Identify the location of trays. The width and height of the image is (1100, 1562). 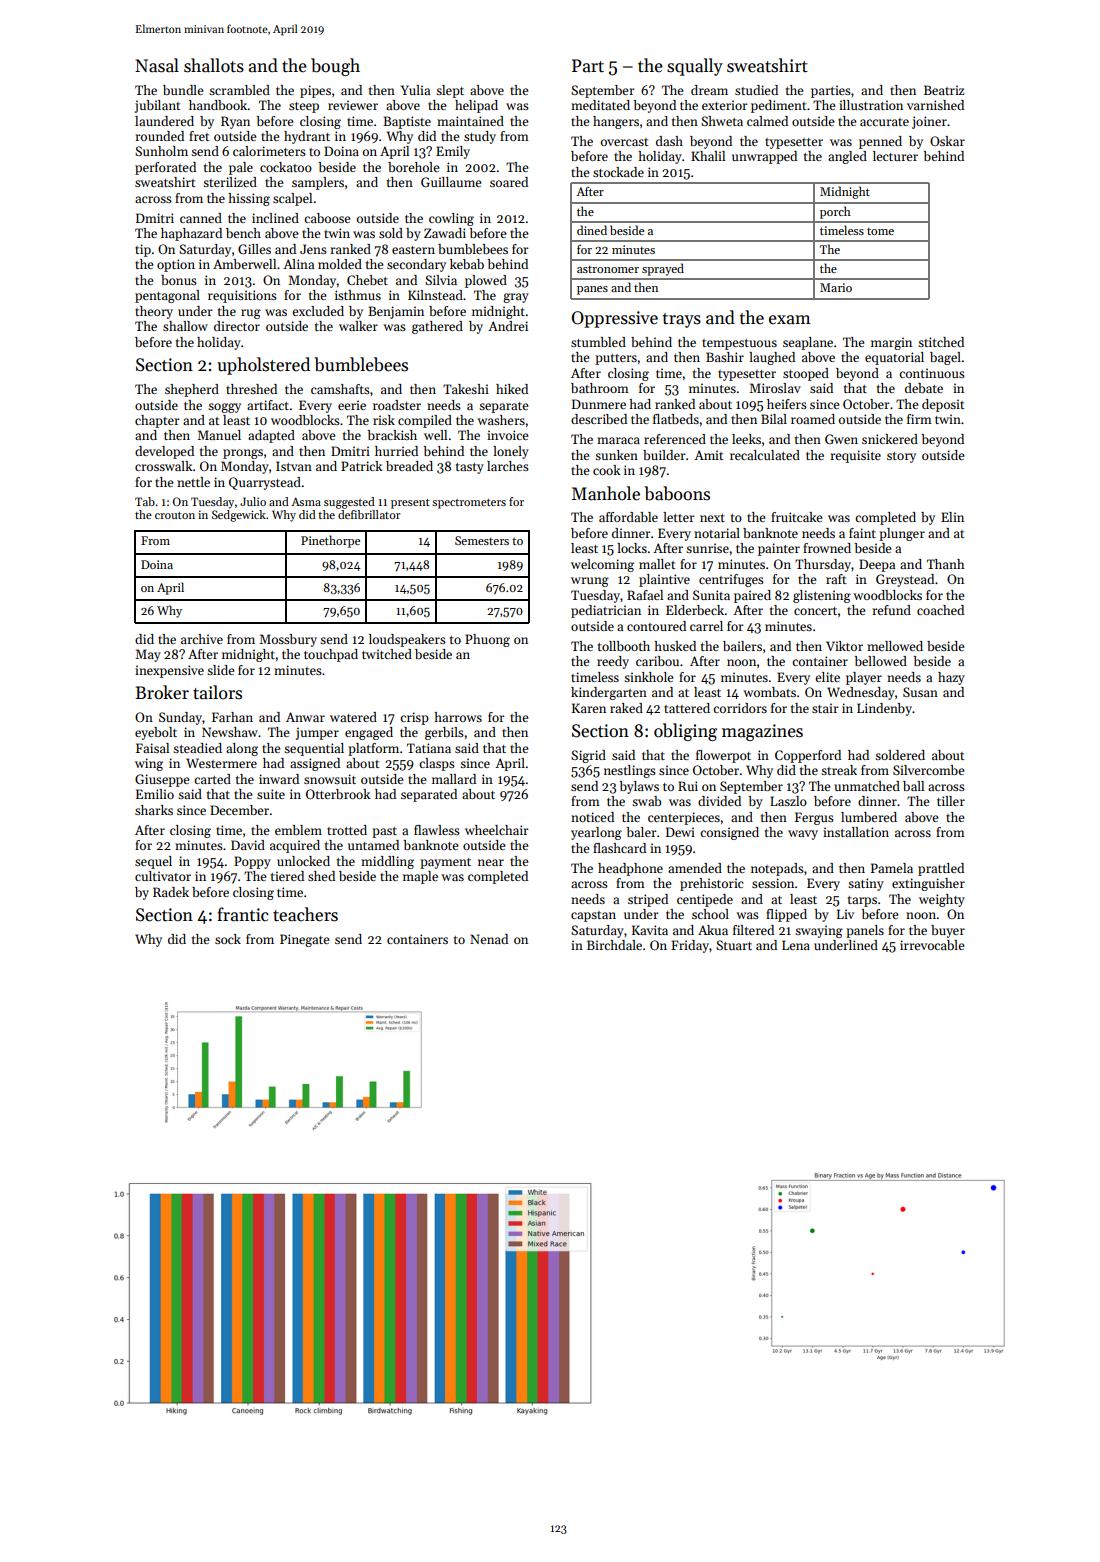
(682, 320).
